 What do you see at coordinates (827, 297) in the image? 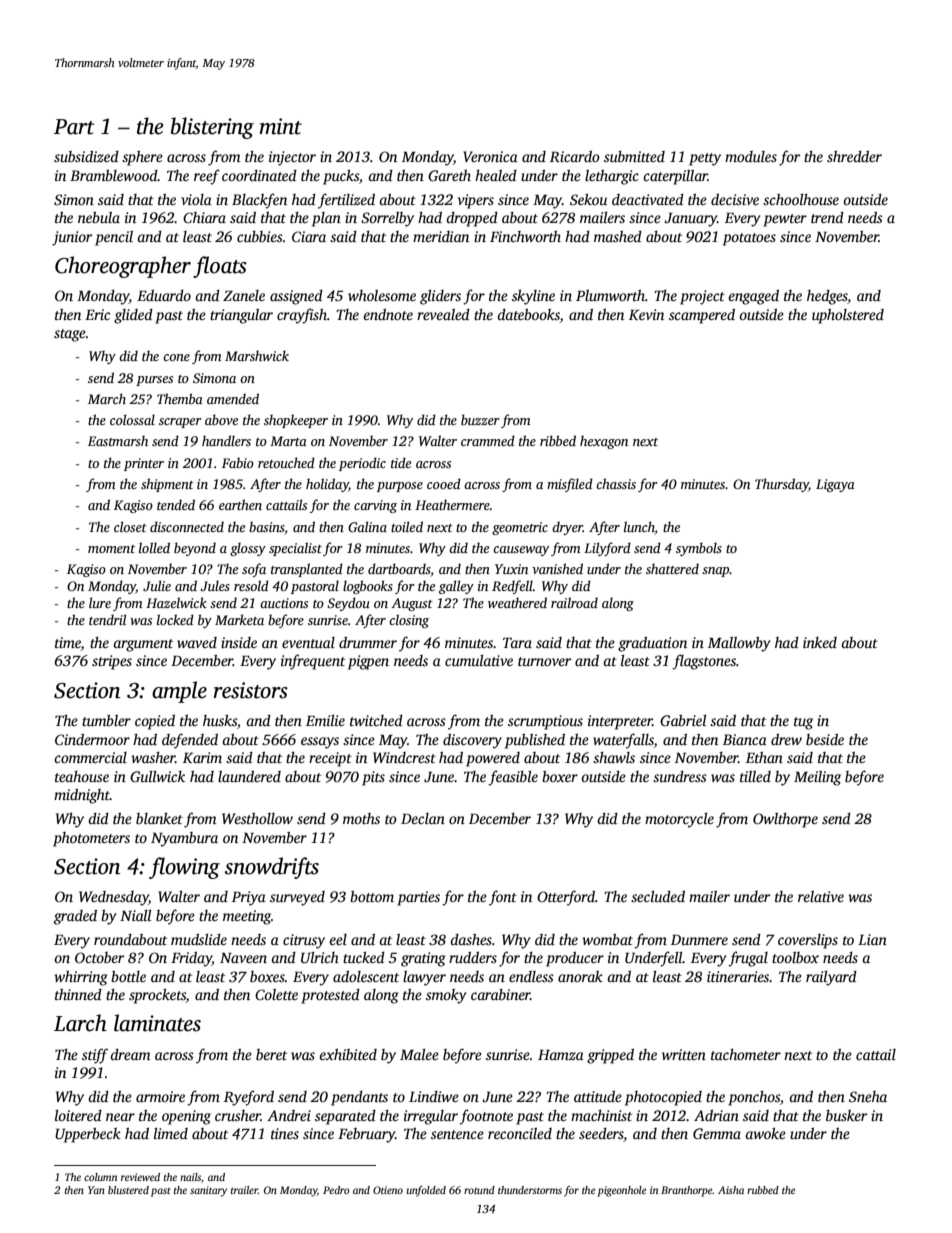
I see `hedges` at bounding box center [827, 297].
